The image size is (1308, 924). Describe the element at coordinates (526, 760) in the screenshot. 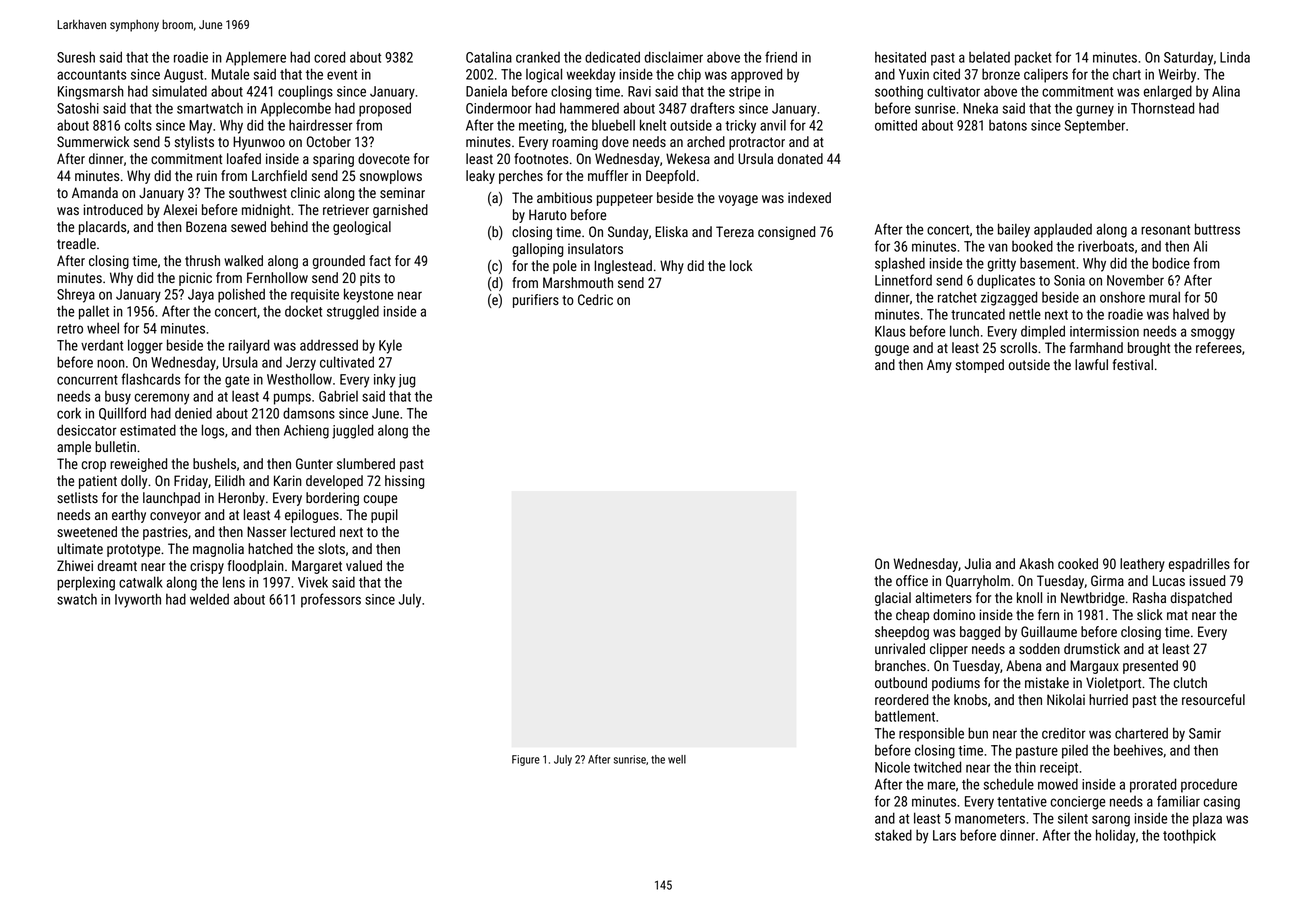

I see `Figure` at that location.
